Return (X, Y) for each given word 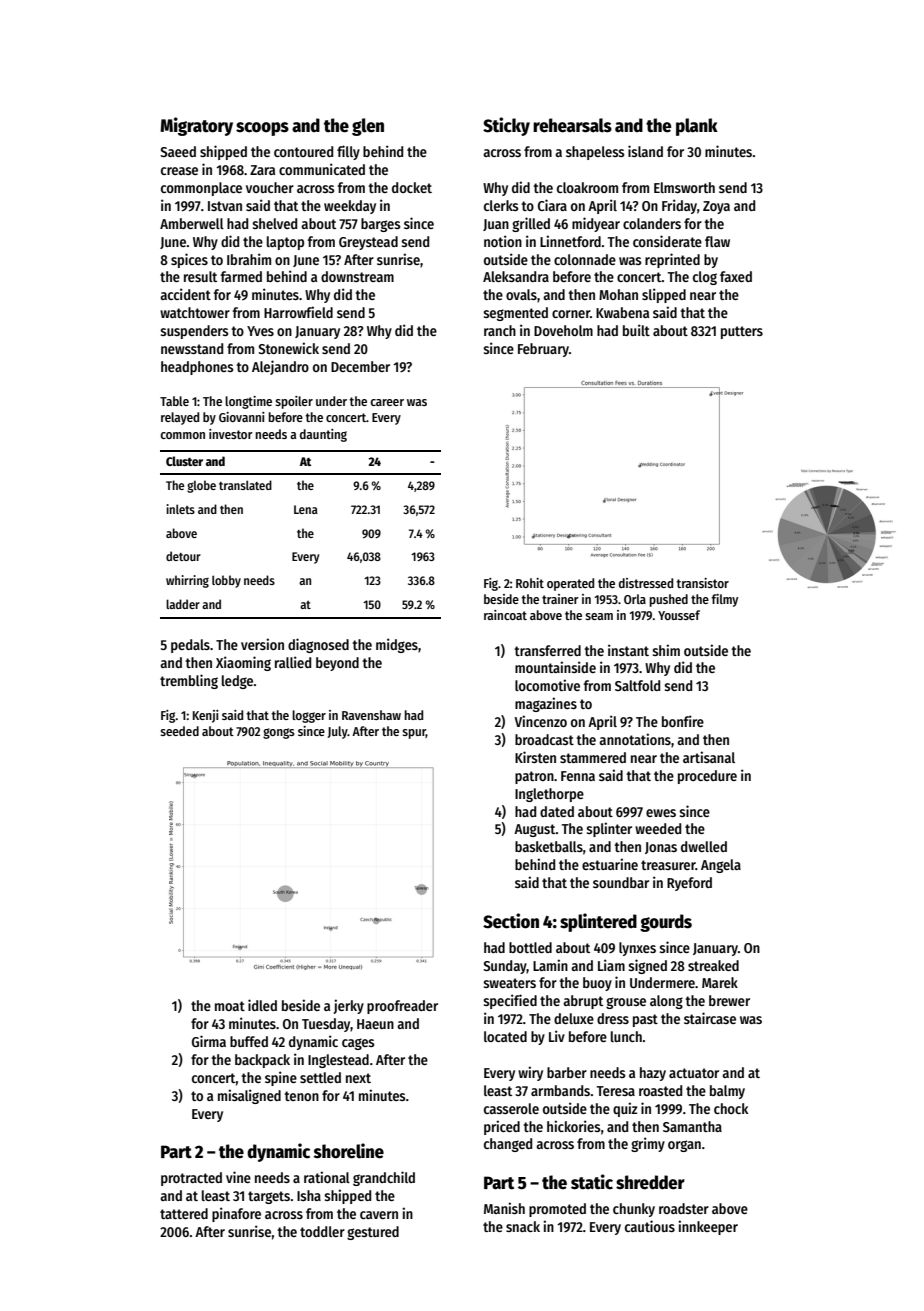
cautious (650, 1226)
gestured (373, 1233)
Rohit (530, 583)
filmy (724, 600)
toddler (322, 1231)
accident (185, 294)
